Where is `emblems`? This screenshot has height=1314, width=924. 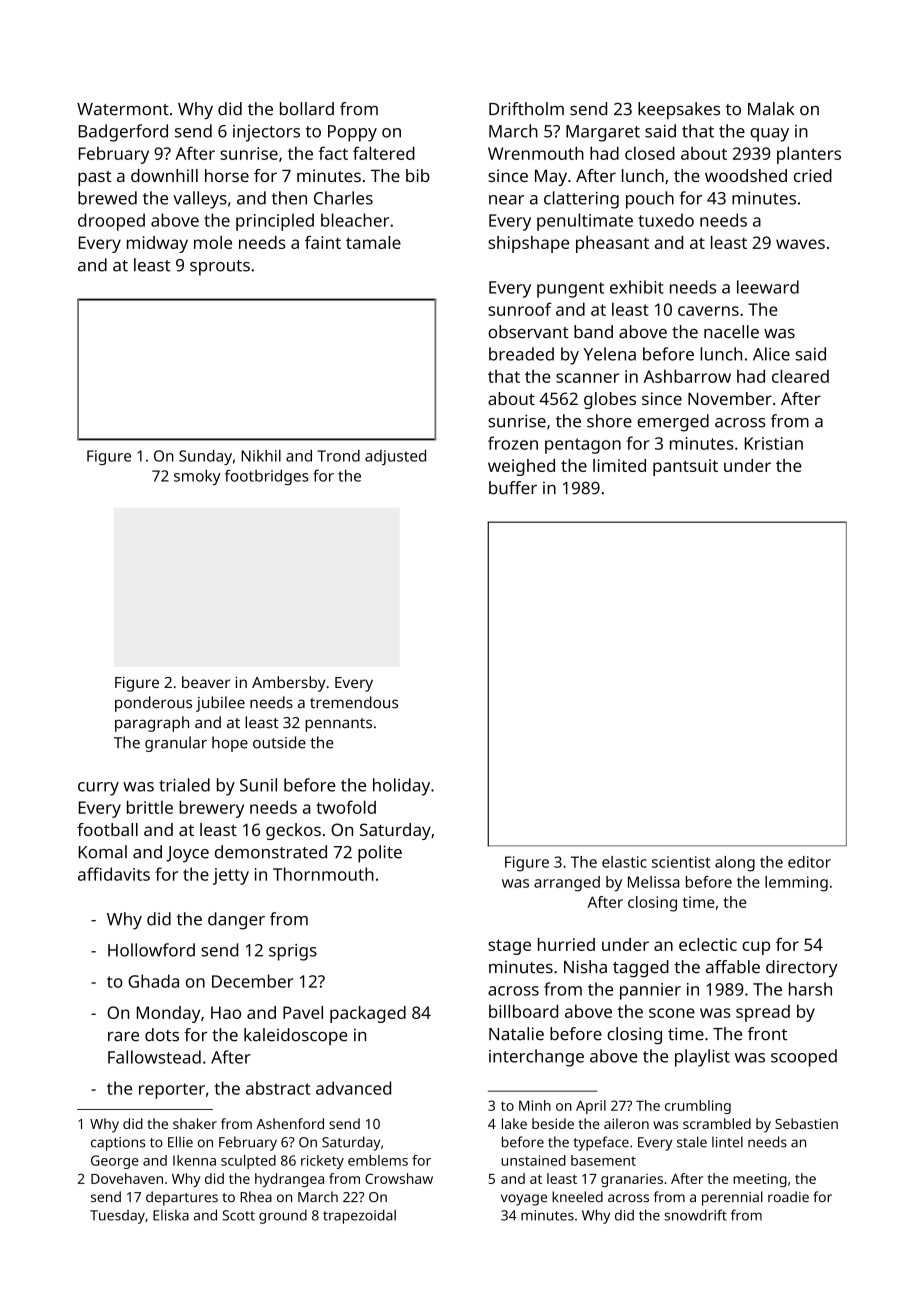 emblems is located at coordinates (378, 1160).
